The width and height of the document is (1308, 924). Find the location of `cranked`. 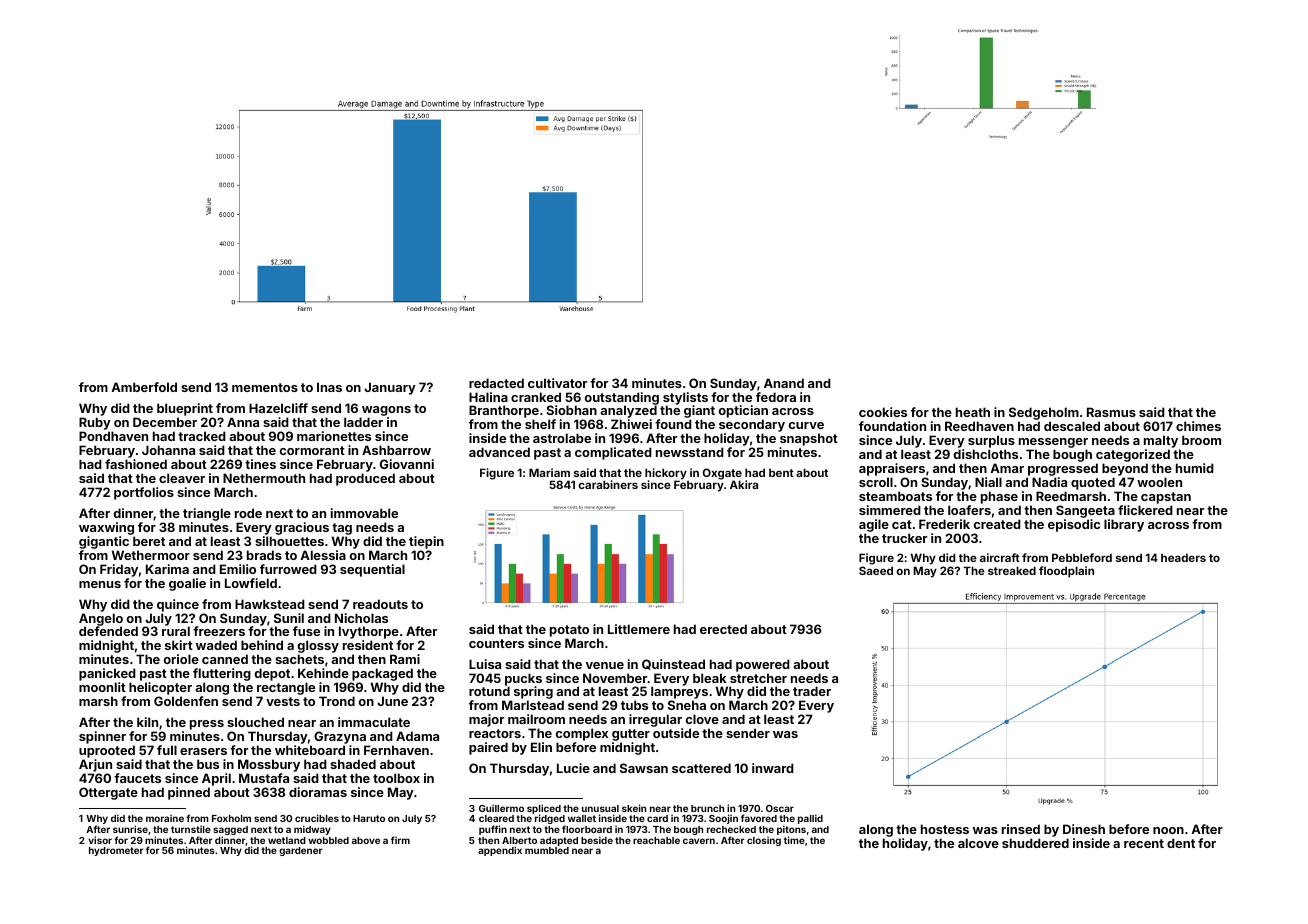

cranked is located at coordinates (536, 397).
